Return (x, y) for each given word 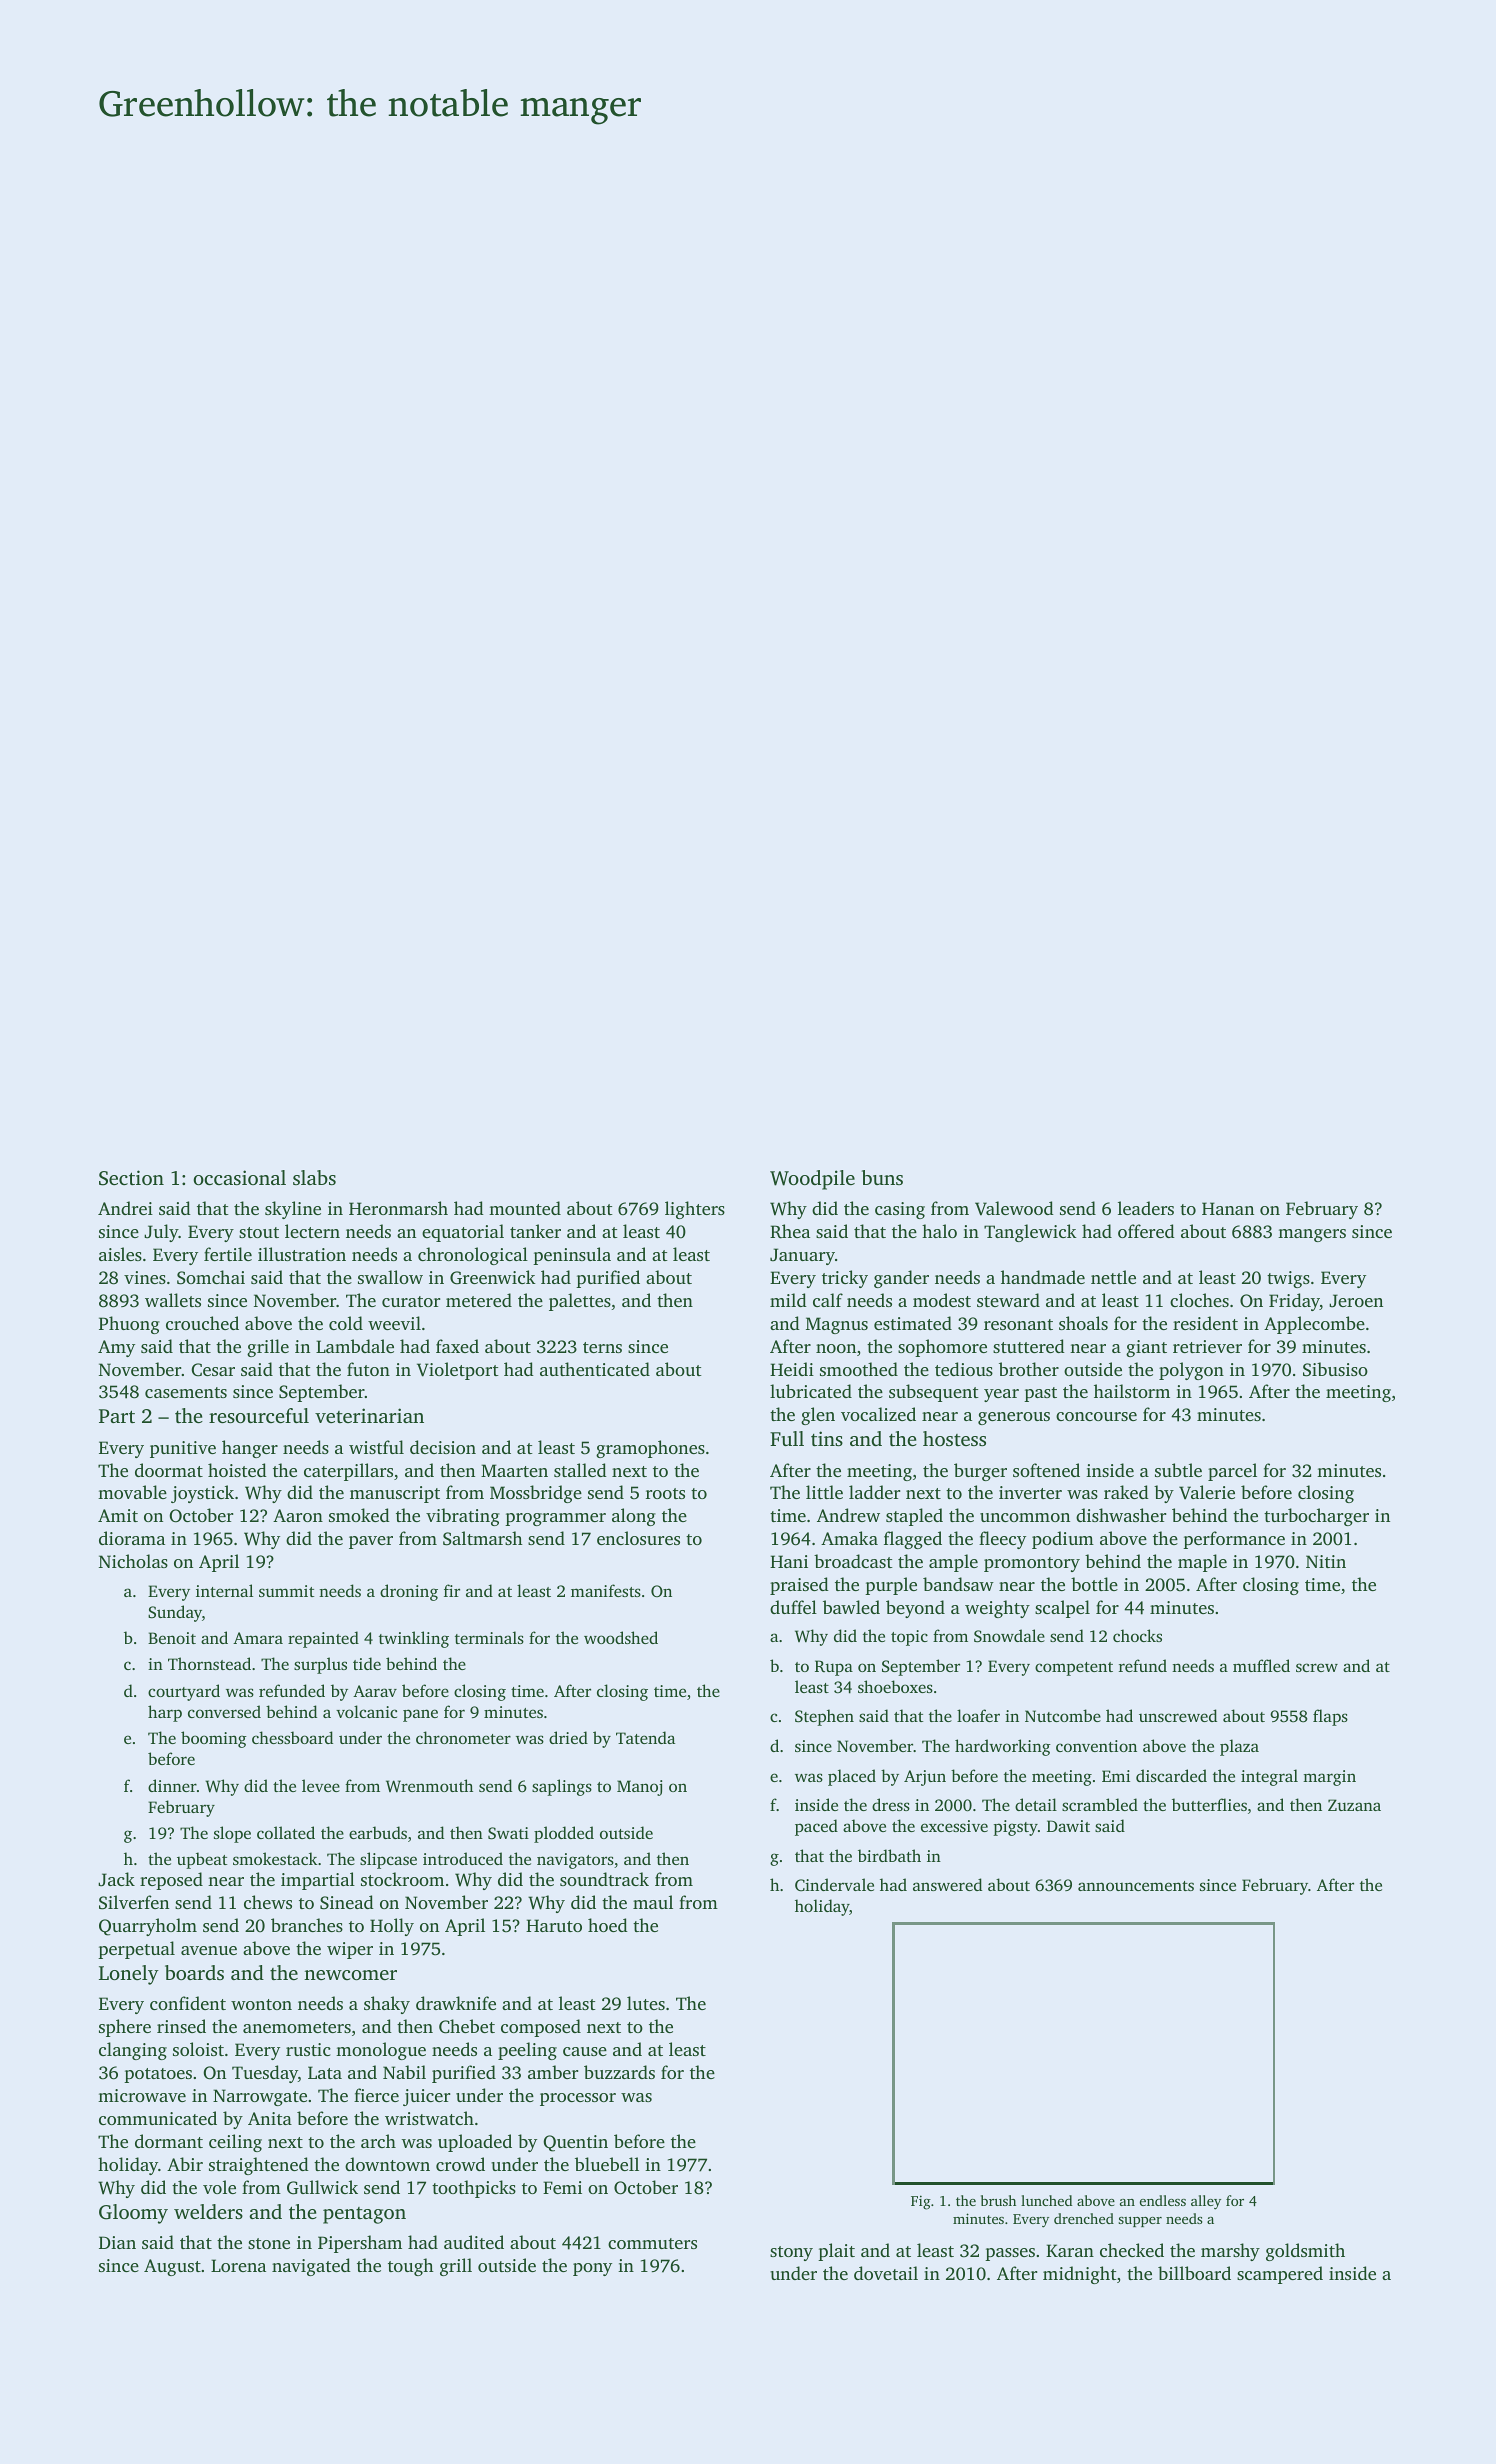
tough (411, 2267)
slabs (314, 1177)
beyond (915, 1609)
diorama (132, 1538)
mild (788, 1300)
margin (1329, 1778)
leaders (1146, 1208)
